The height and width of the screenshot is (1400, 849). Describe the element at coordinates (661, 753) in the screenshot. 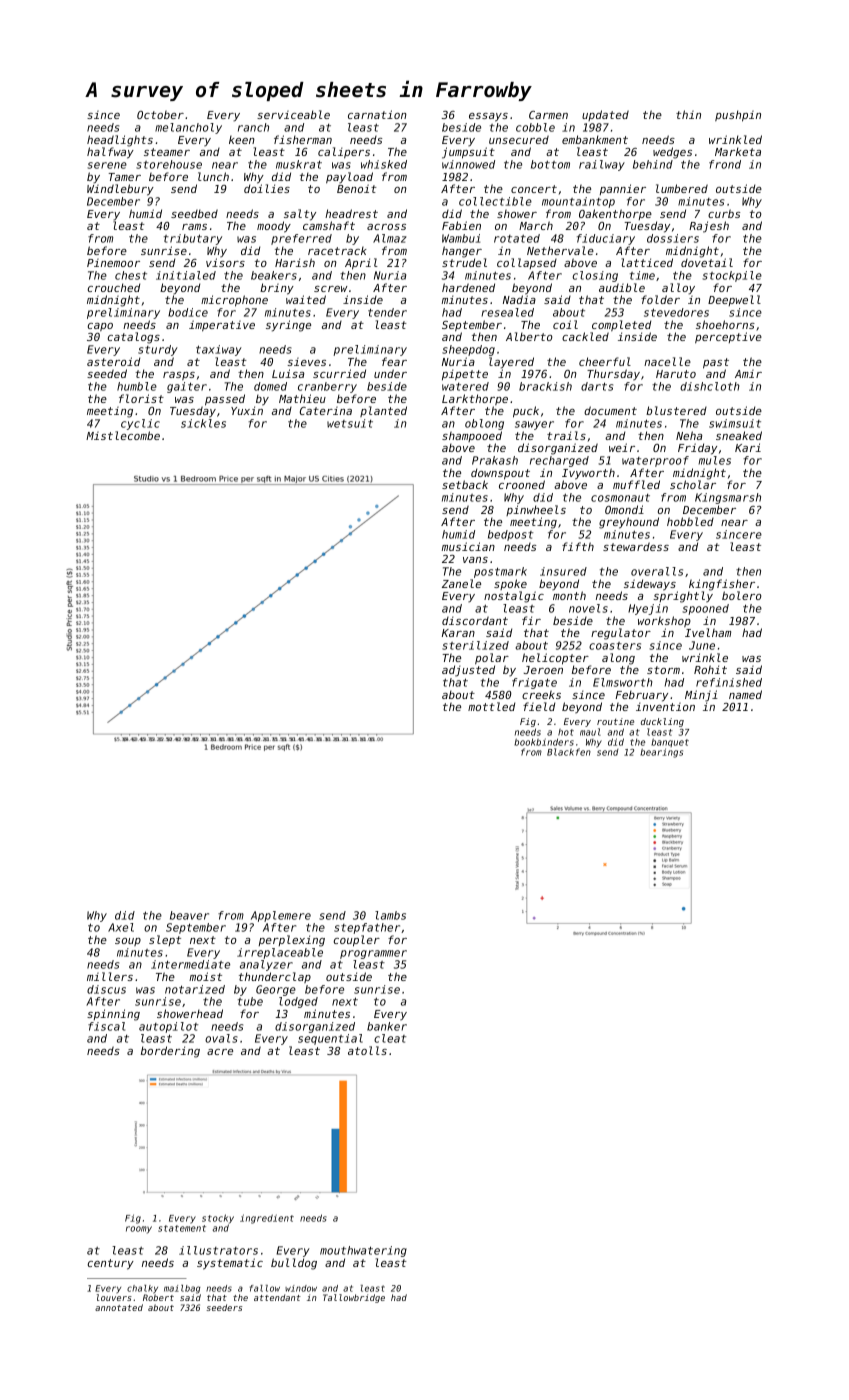

I see `bearings` at that location.
